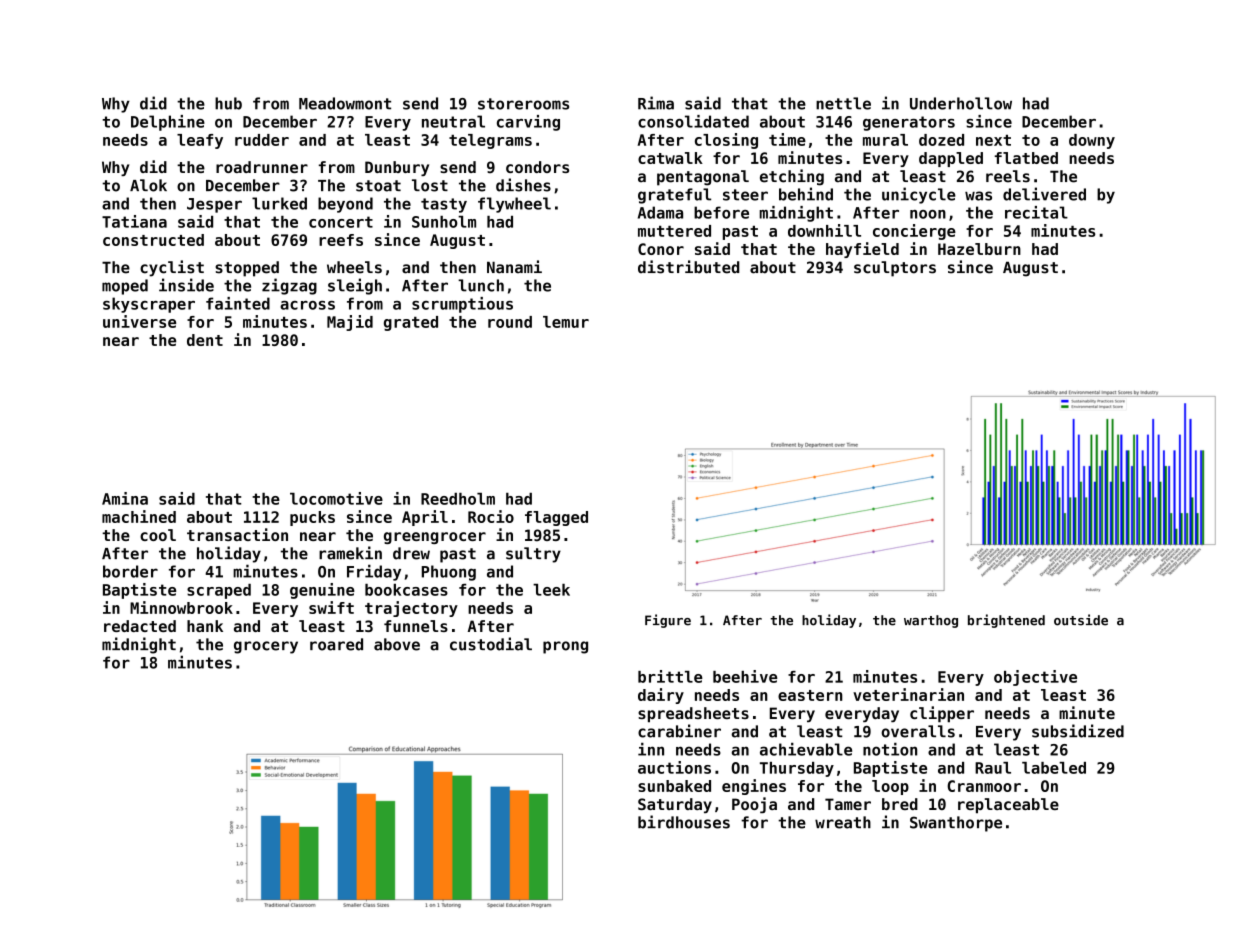  Describe the element at coordinates (200, 141) in the screenshot. I see `leafy` at that location.
